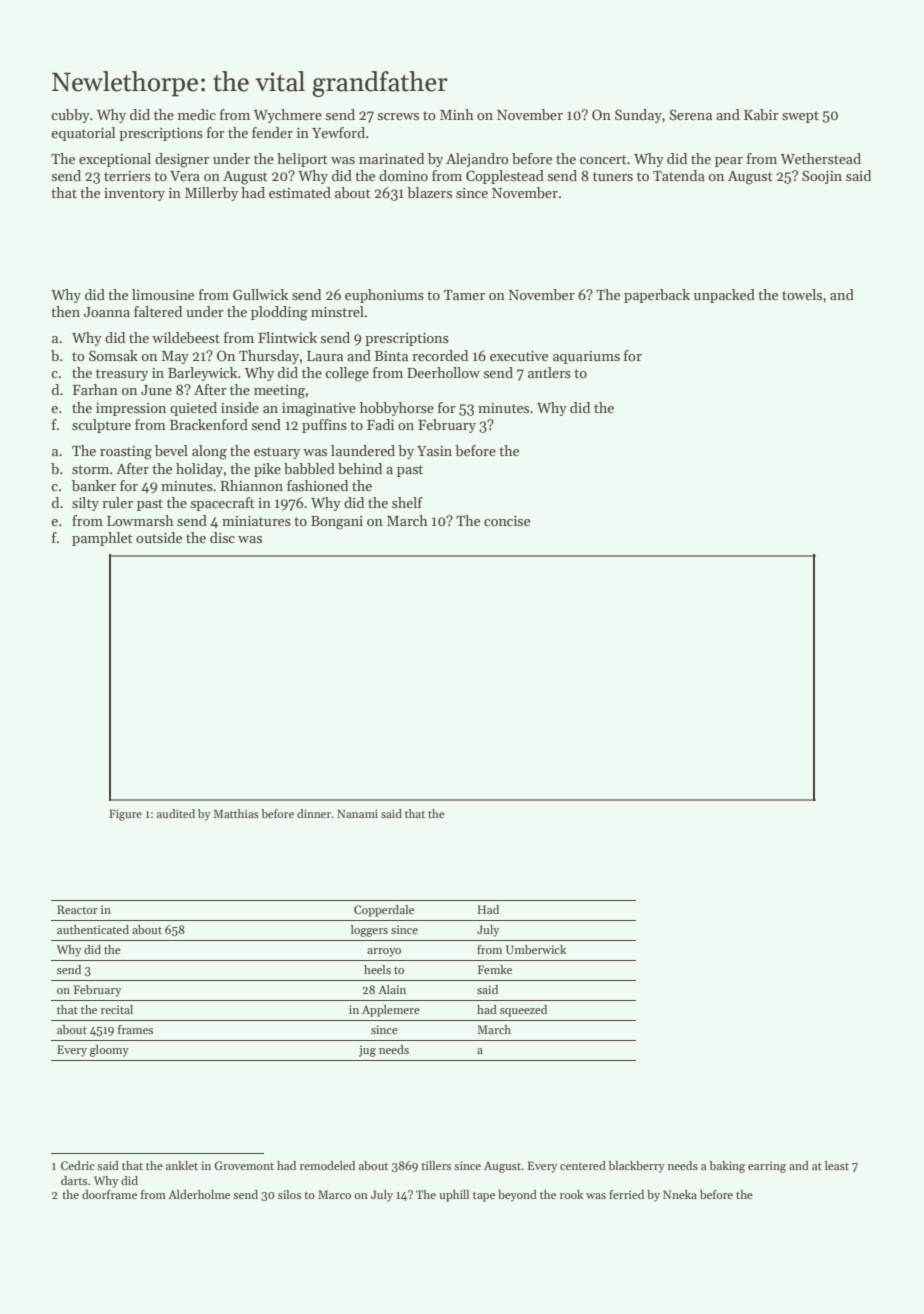  Describe the element at coordinates (338, 132) in the image. I see `Yewford` at that location.
